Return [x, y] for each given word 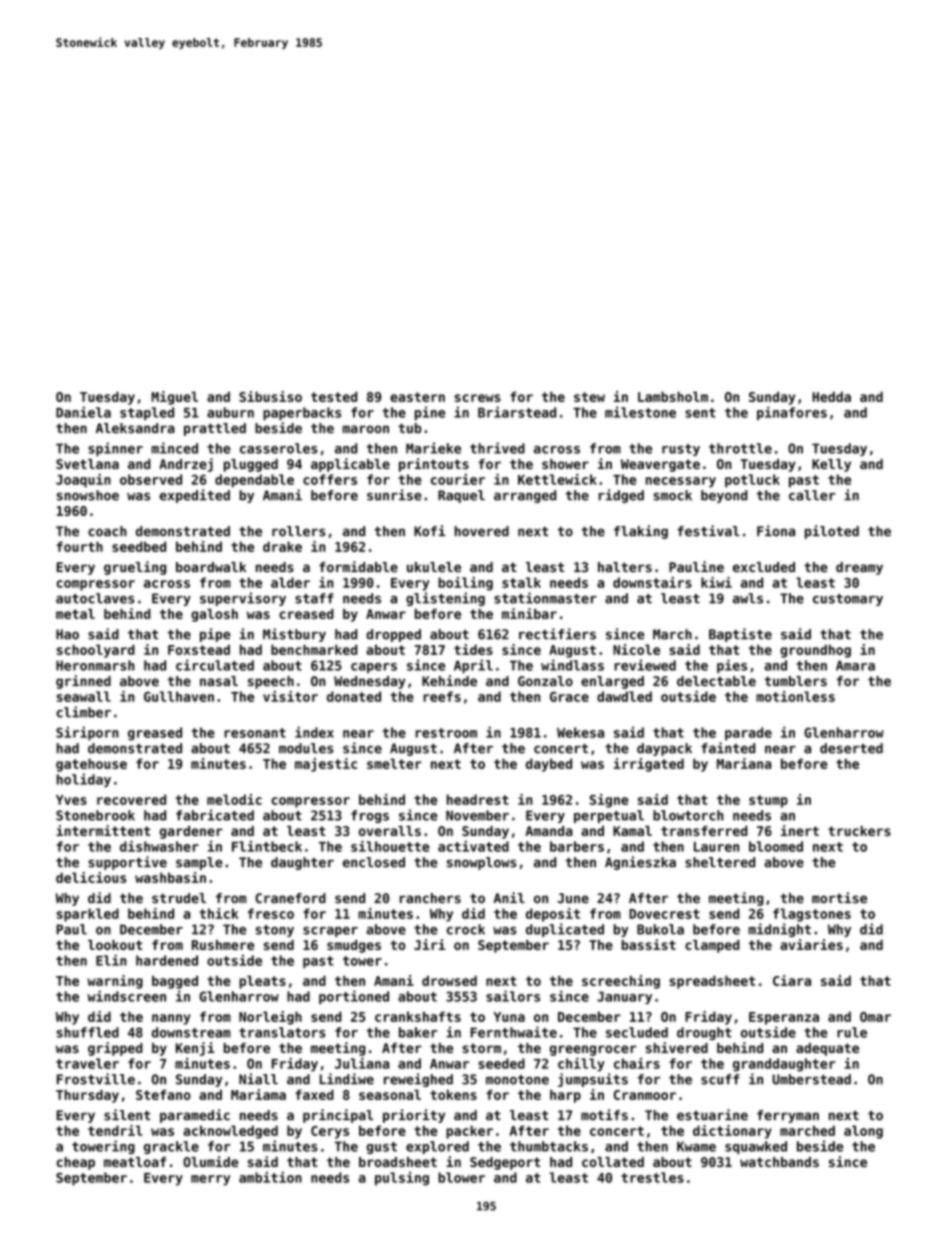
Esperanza [784, 1018]
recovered [131, 799]
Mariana [744, 763]
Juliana [362, 1063]
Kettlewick [557, 479]
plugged [251, 465]
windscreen [126, 996]
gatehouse [91, 765]
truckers [859, 831]
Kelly [831, 465]
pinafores [792, 413]
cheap [76, 1163]
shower [565, 464]
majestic [326, 765]
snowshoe [88, 495]
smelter [394, 763]
